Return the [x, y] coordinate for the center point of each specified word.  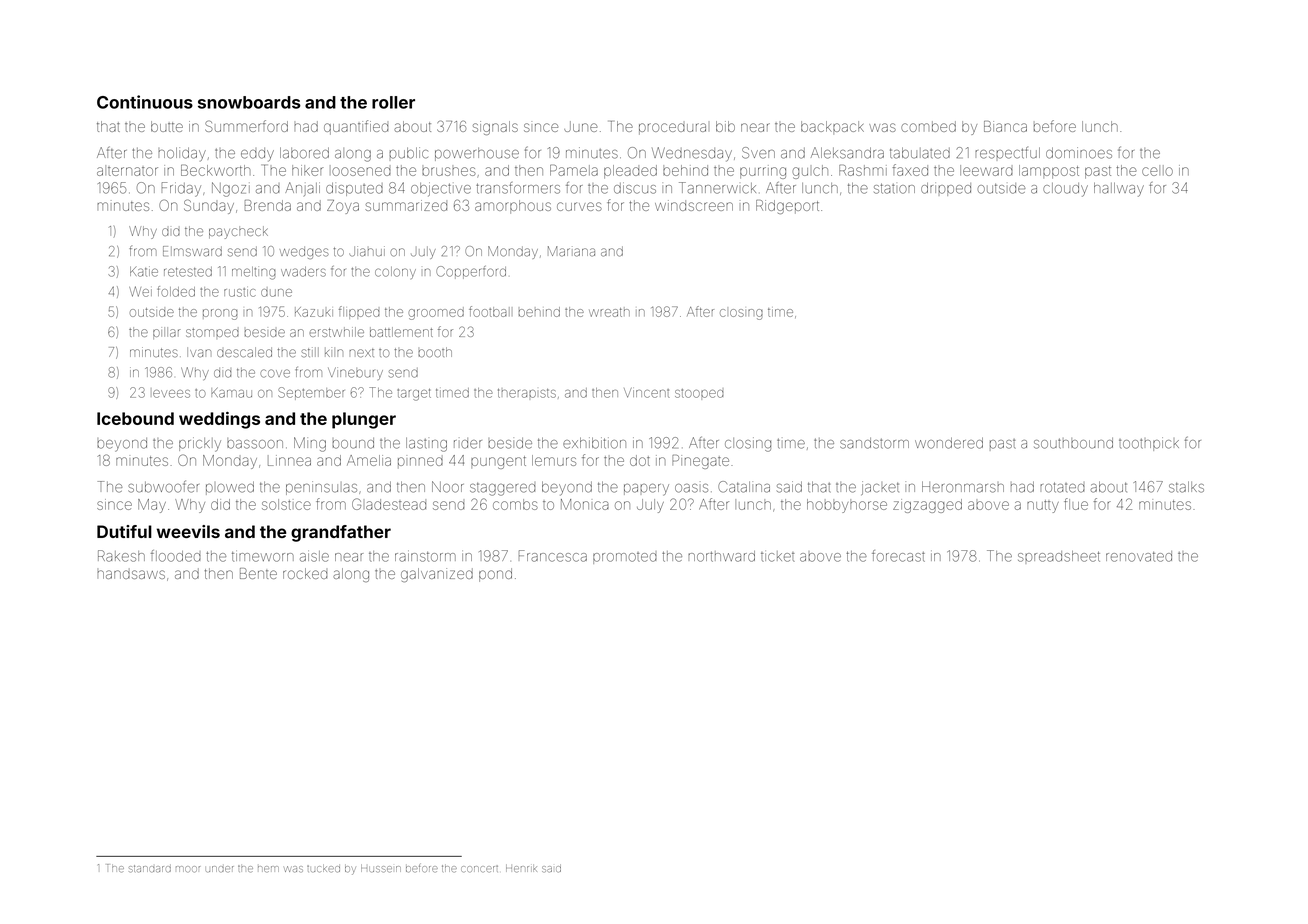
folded [176, 291]
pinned [420, 462]
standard [150, 868]
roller [393, 102]
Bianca [1005, 126]
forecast [898, 556]
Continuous [145, 102]
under [219, 869]
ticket [778, 556]
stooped [699, 393]
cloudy [1065, 190]
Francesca [553, 556]
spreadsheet [1059, 556]
